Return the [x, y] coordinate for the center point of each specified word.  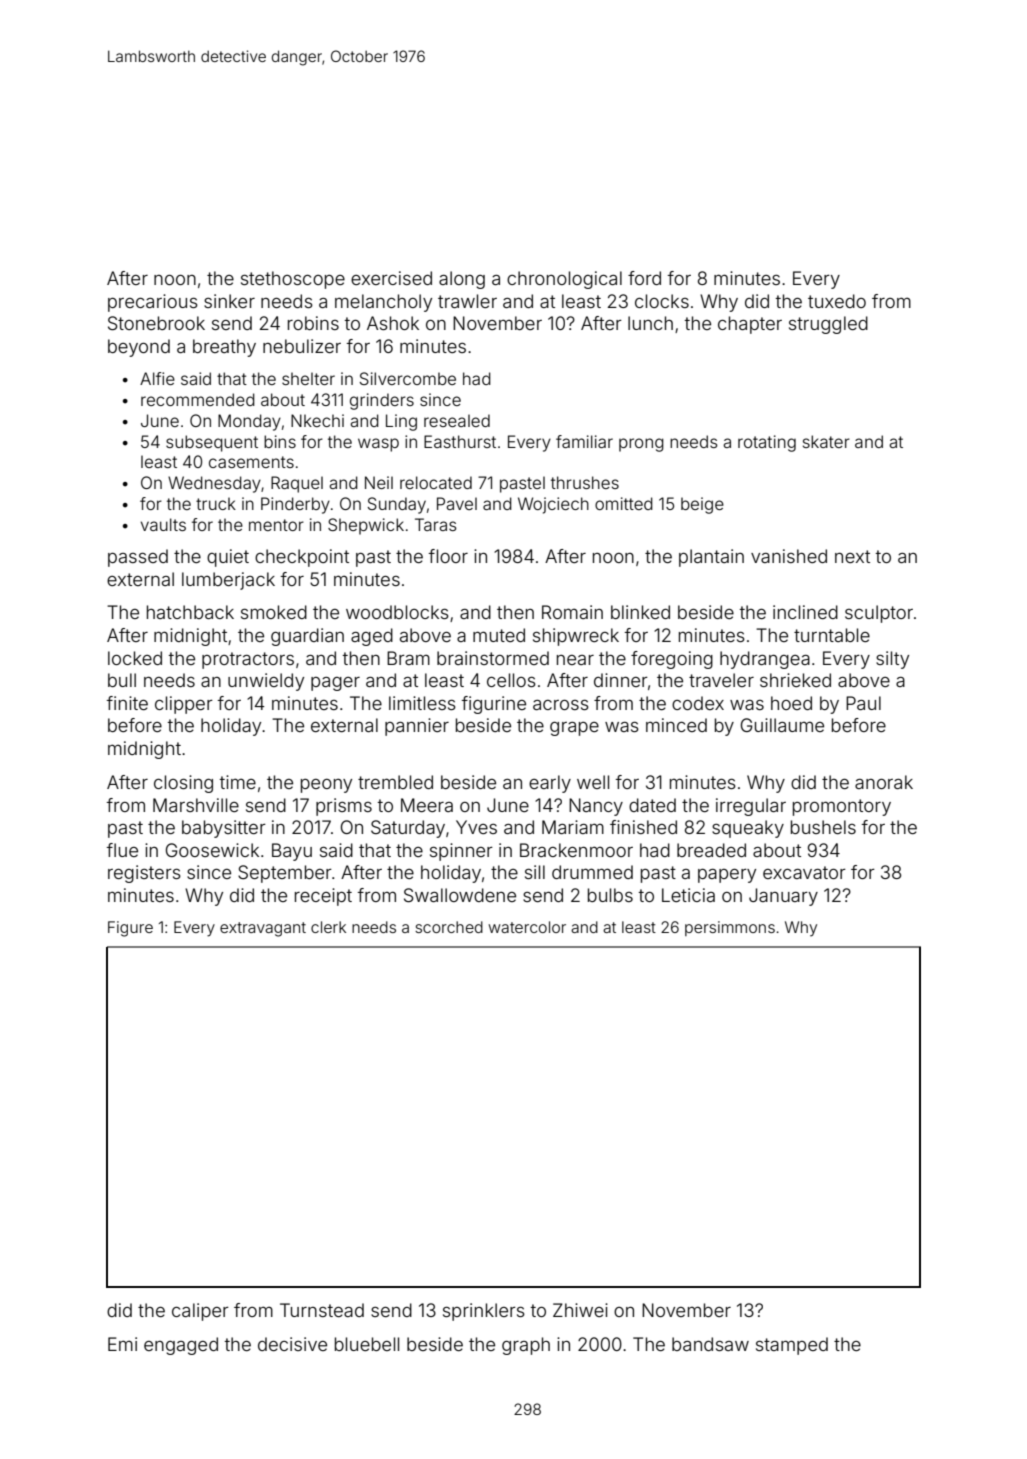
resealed [457, 420]
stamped [792, 1346]
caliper [200, 1312]
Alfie [157, 378]
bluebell [367, 1344]
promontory [842, 807]
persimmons [730, 928]
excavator [804, 872]
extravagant [263, 929]
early [550, 784]
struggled [828, 325]
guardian [307, 637]
